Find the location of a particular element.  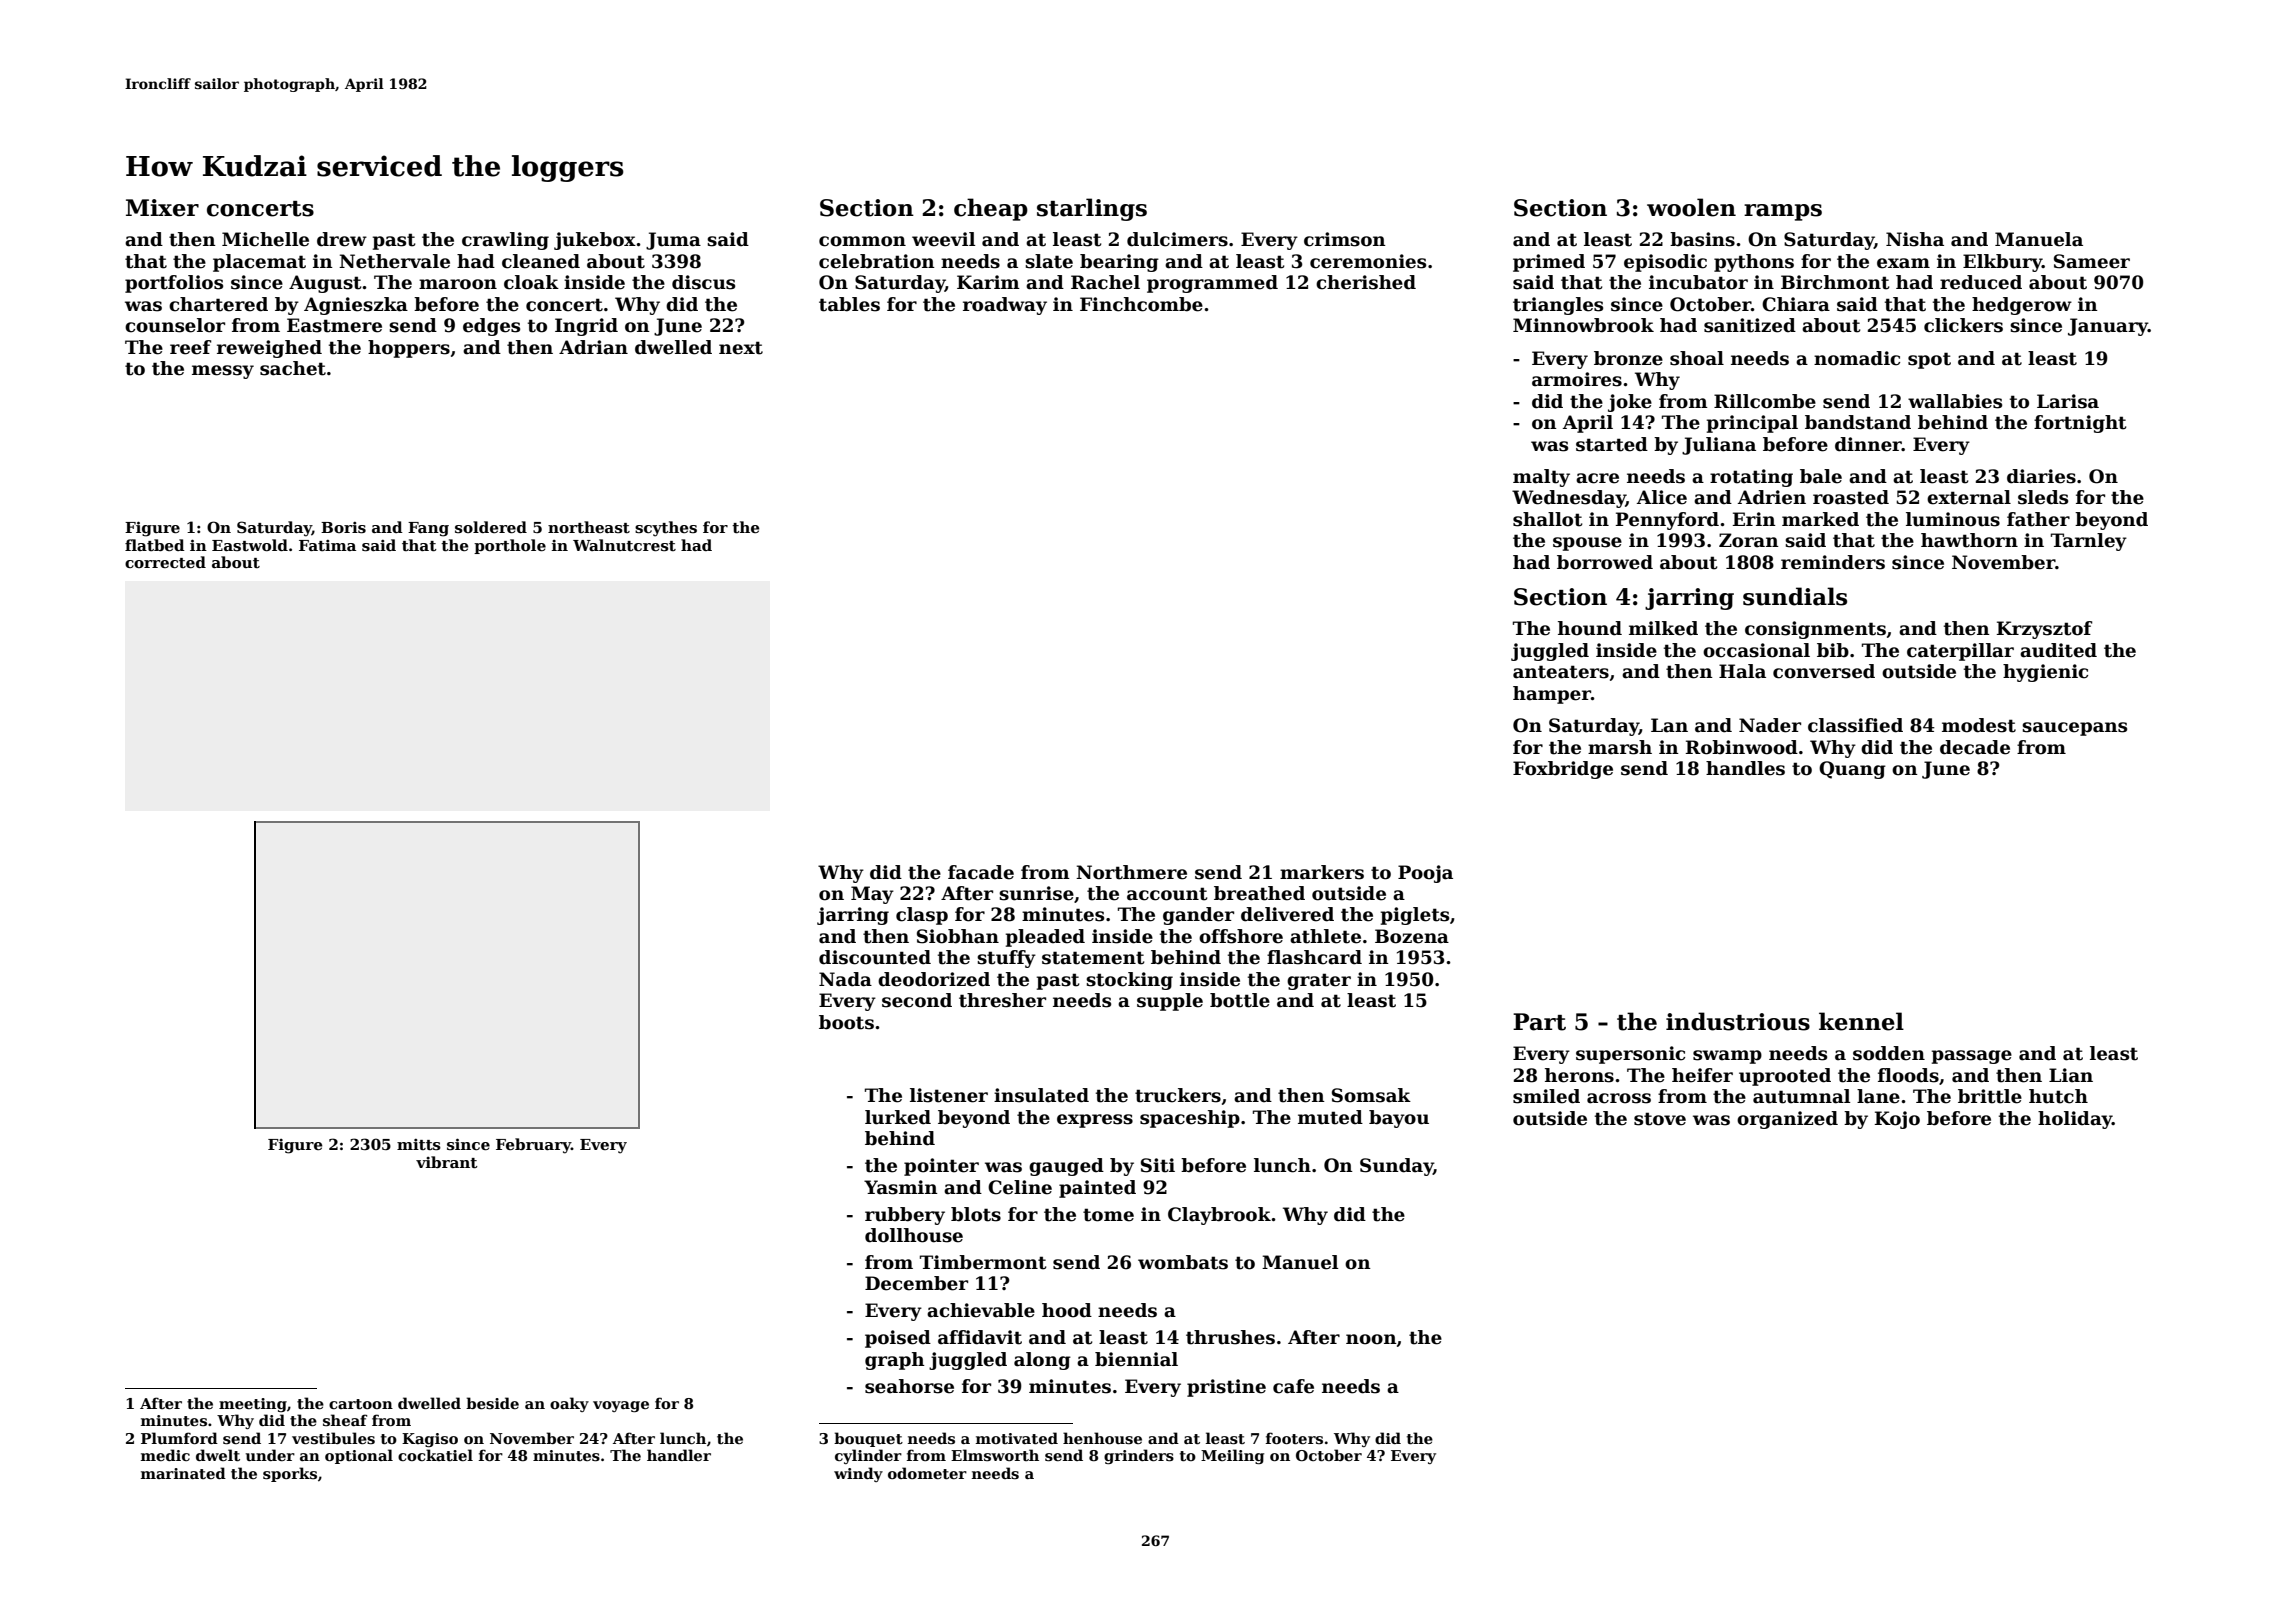

thrushes is located at coordinates (1230, 1337).
